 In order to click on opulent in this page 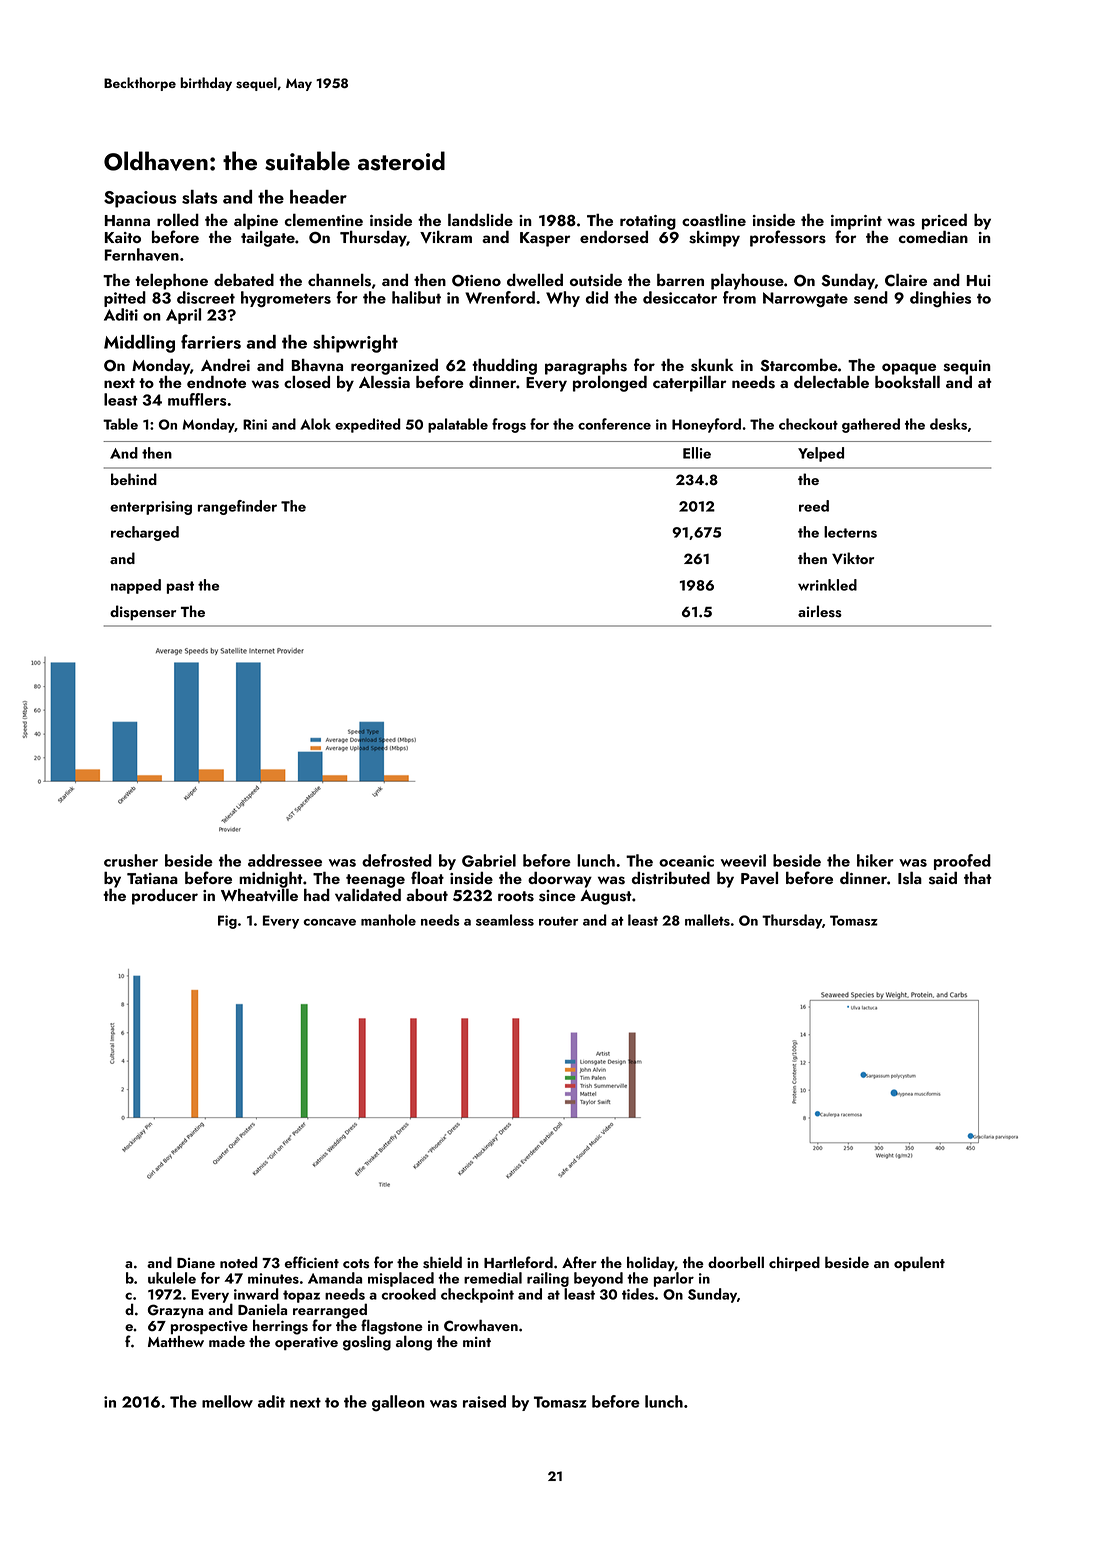, I will do `click(919, 1263)`.
